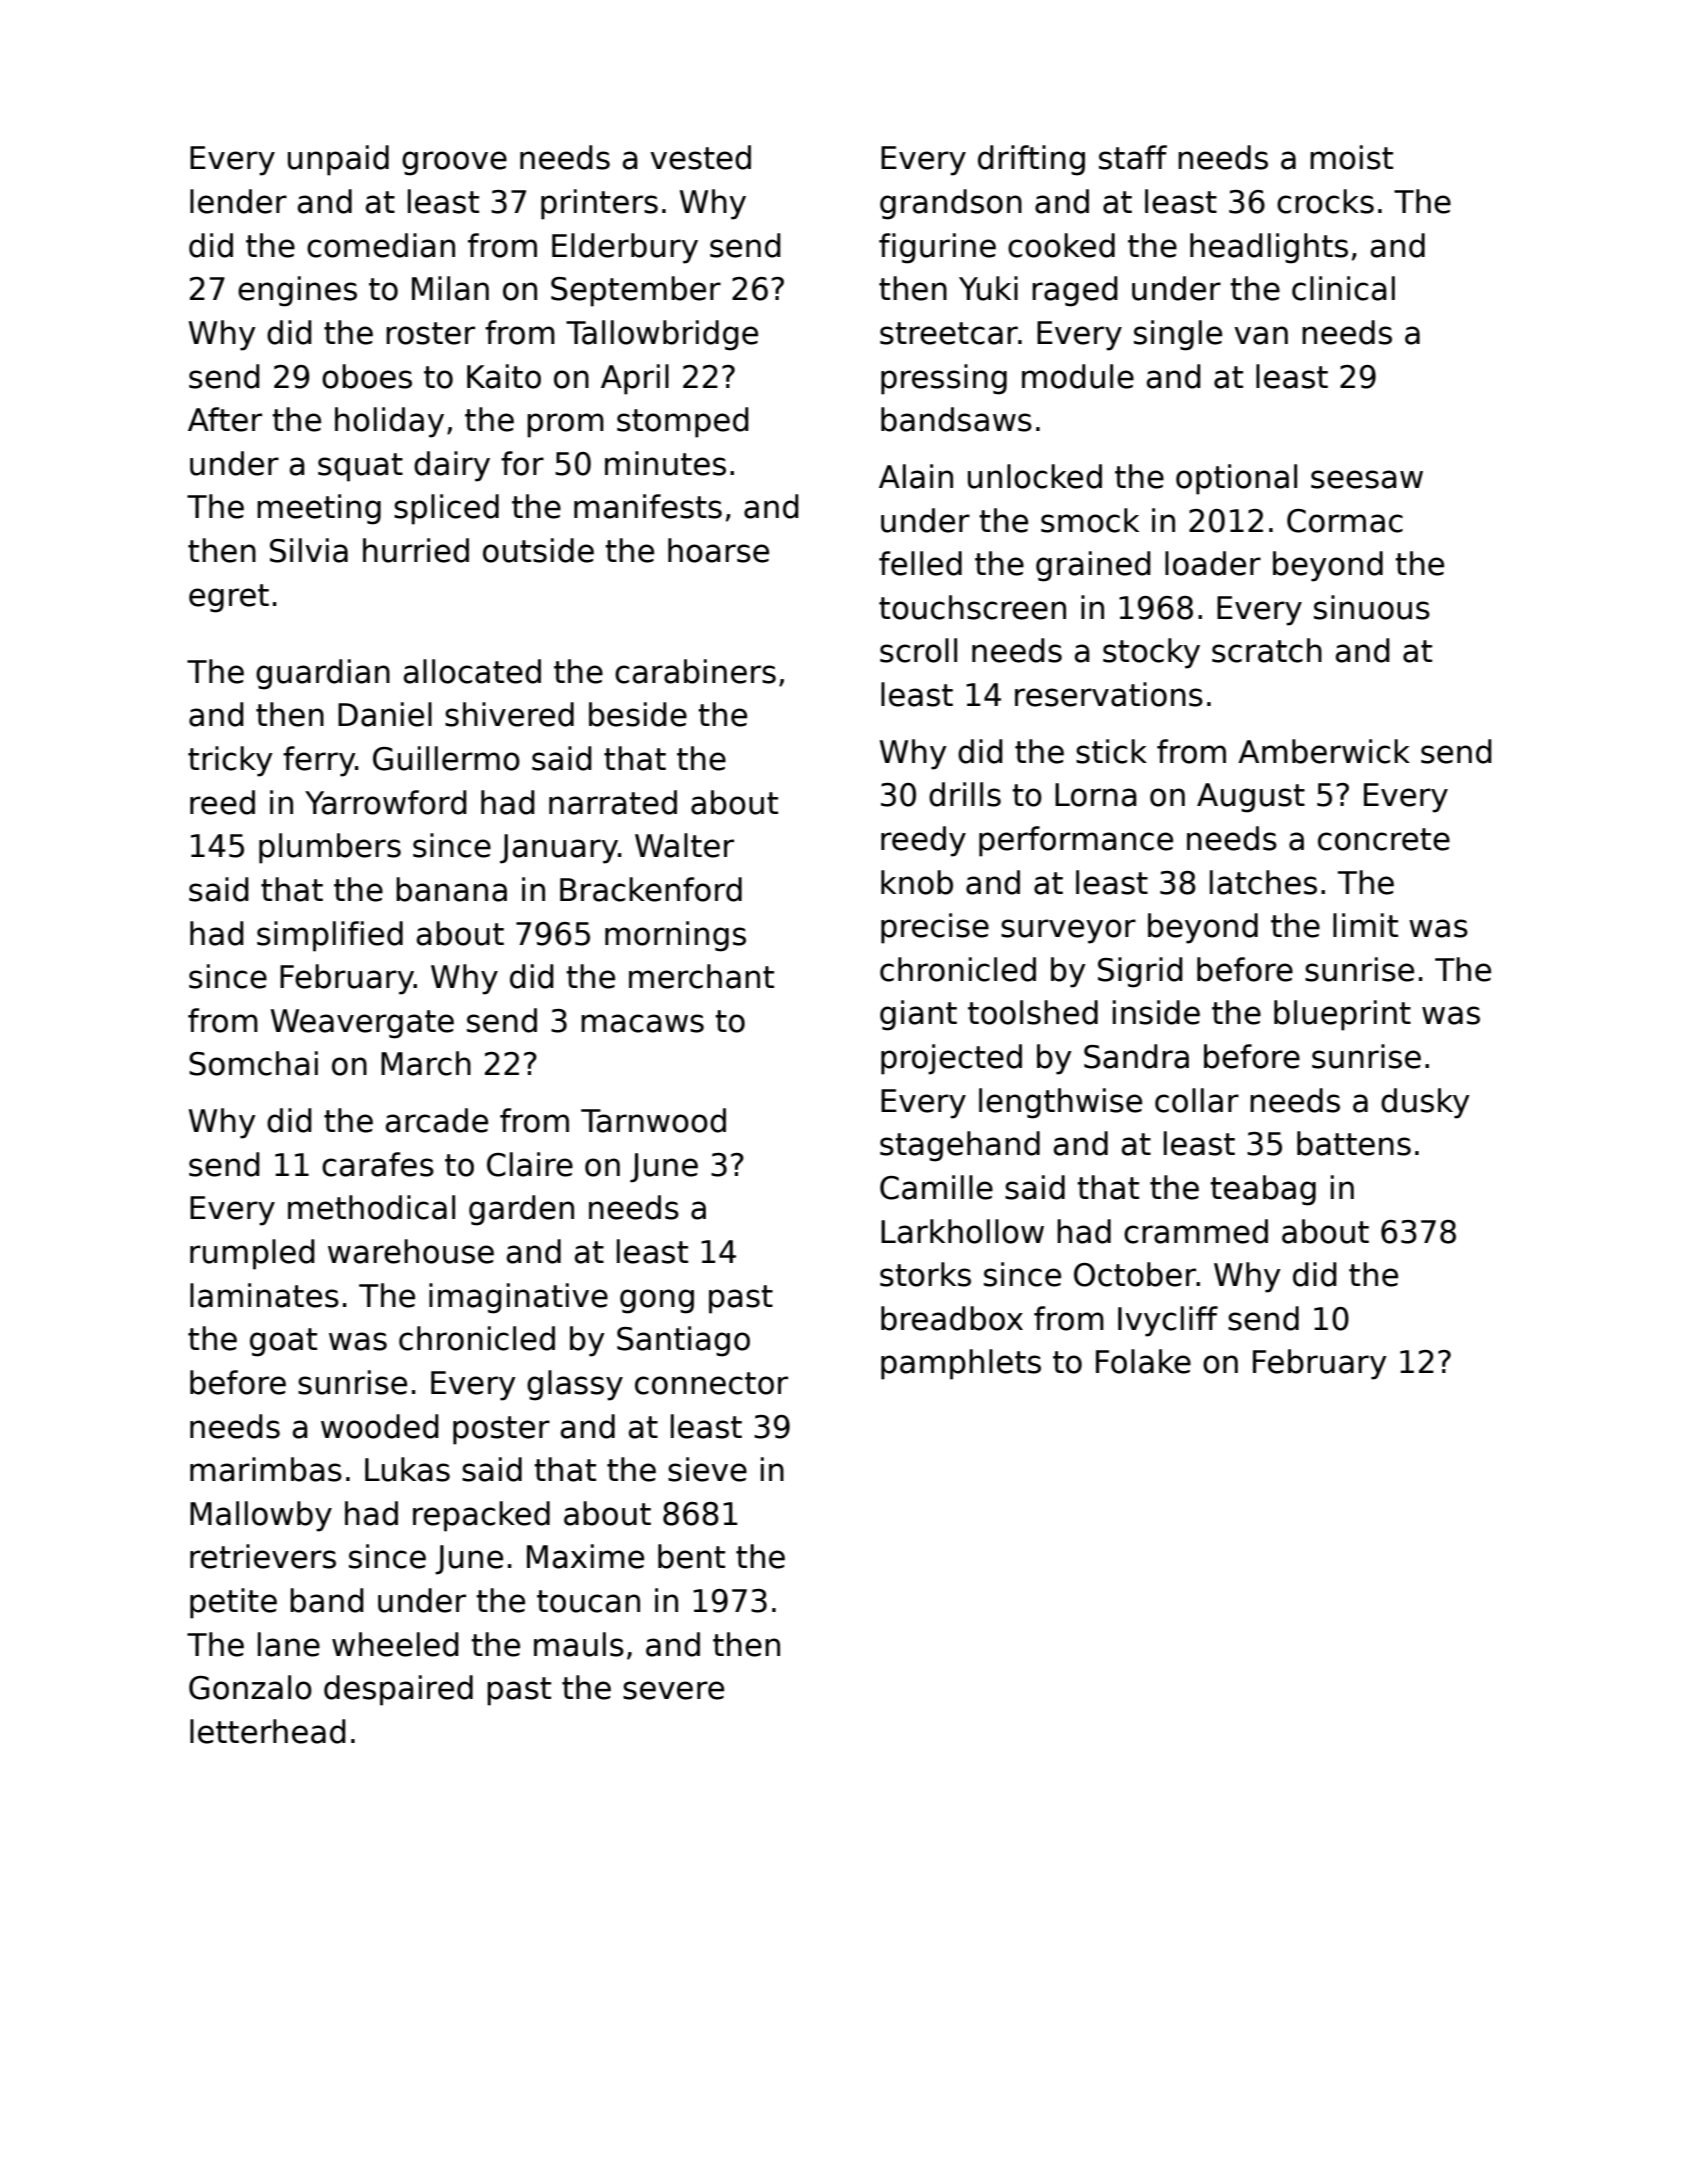 This screenshot has height=2178, width=1683. Describe the element at coordinates (1263, 1190) in the screenshot. I see `teabag` at that location.
